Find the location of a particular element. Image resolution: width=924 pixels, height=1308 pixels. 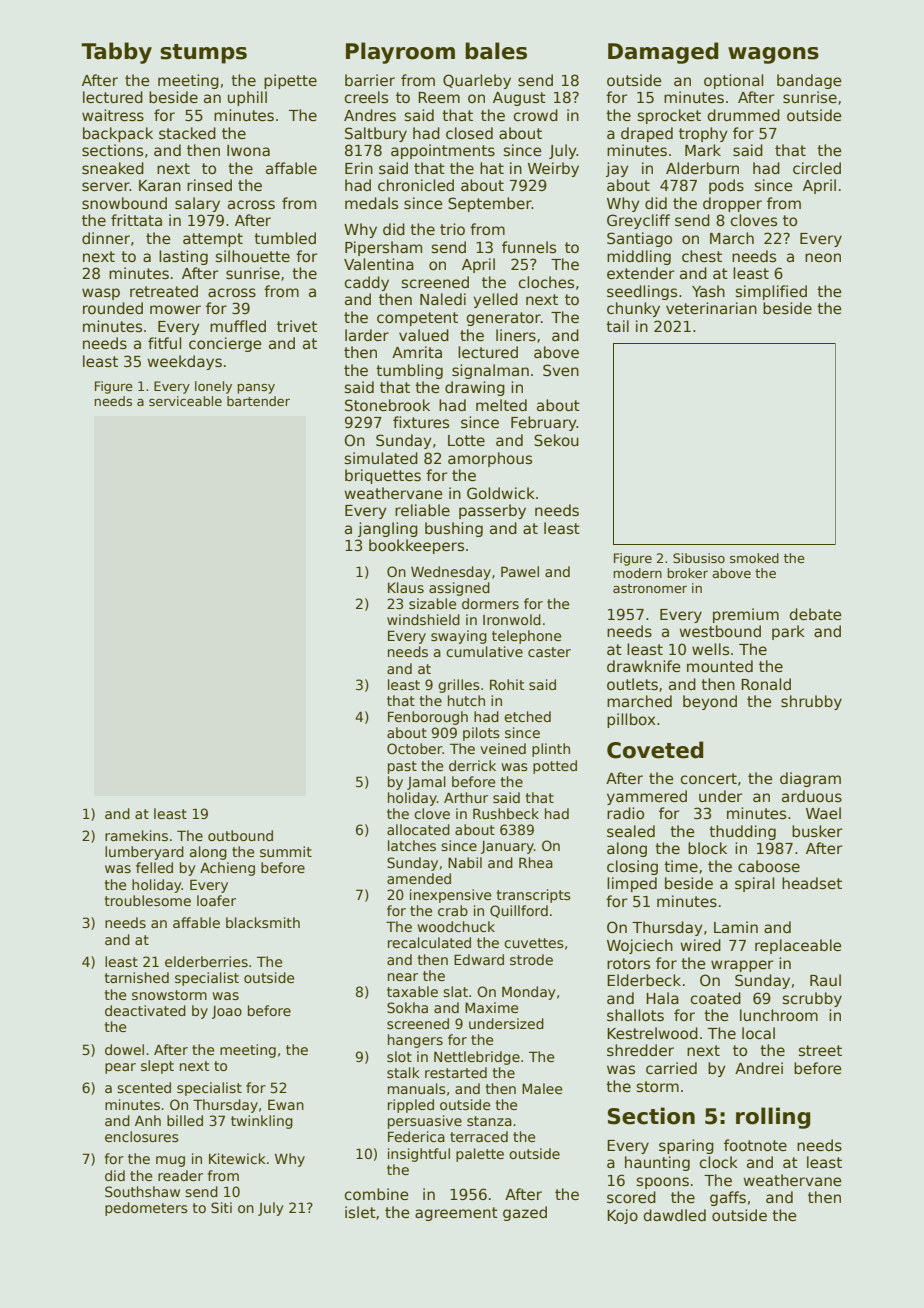

simplified is located at coordinates (771, 292).
